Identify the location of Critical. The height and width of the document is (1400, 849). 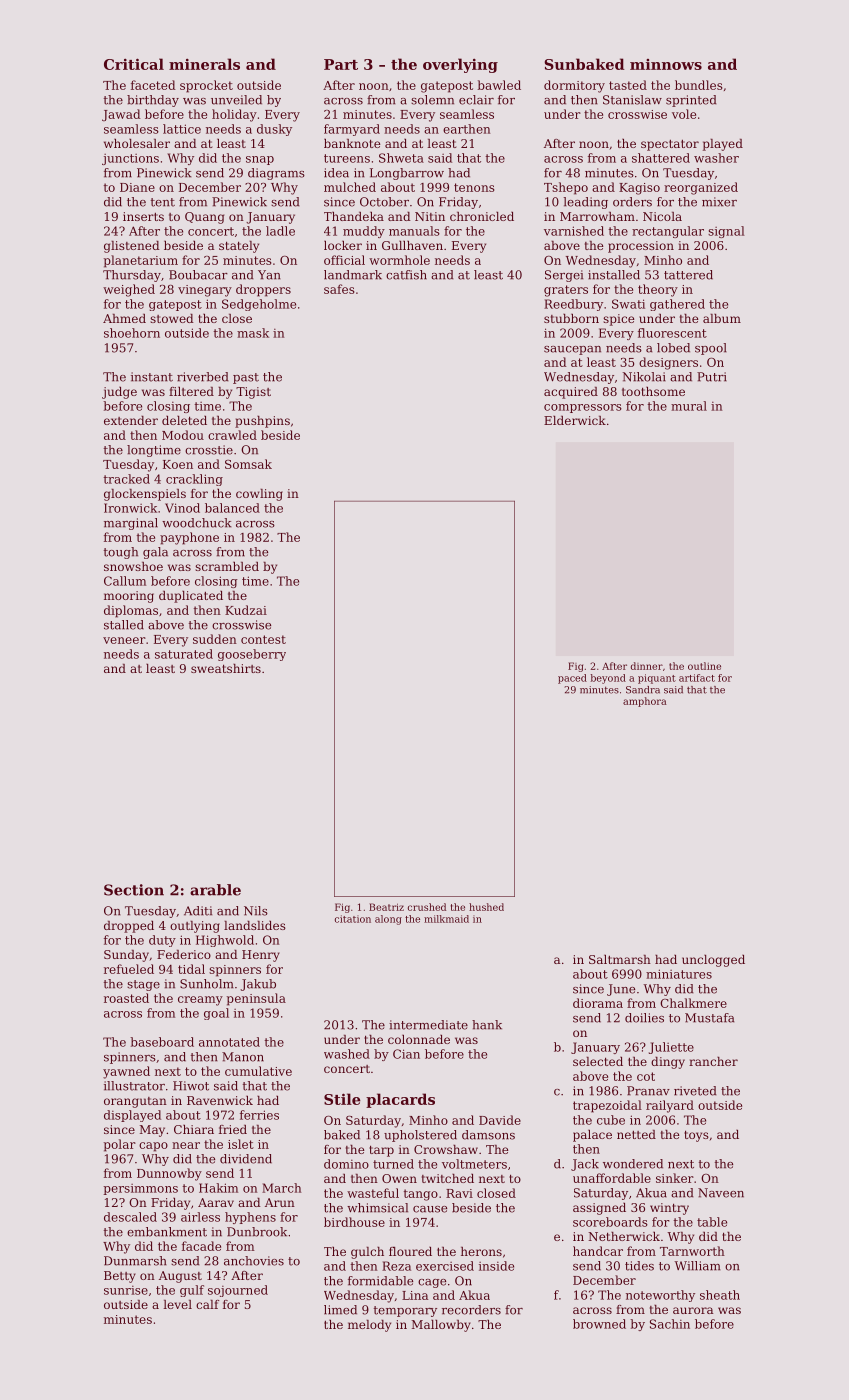
(134, 64).
